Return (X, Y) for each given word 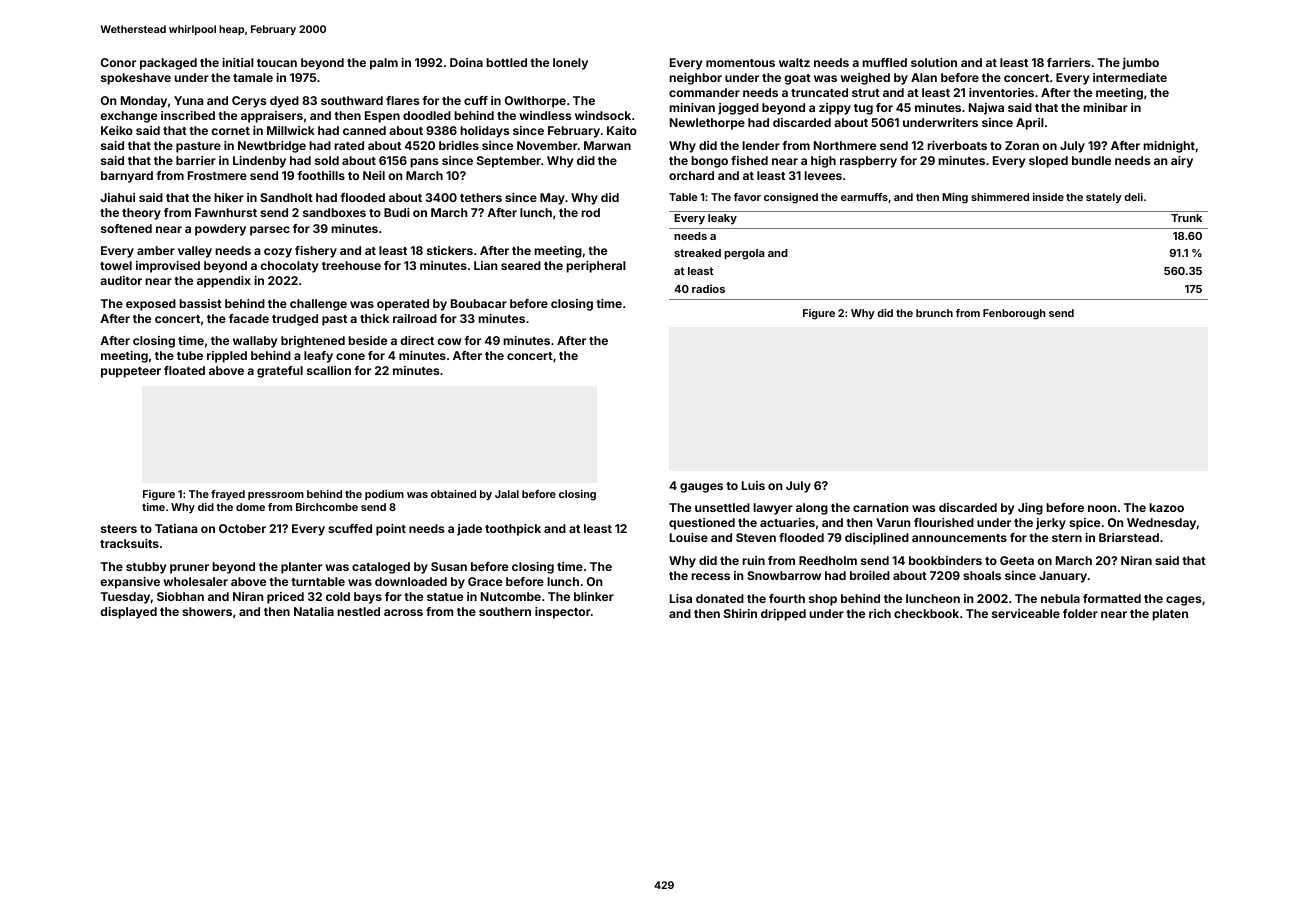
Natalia (314, 611)
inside (1048, 197)
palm (384, 64)
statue (445, 597)
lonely (570, 64)
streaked (697, 253)
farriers (1068, 62)
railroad (415, 318)
